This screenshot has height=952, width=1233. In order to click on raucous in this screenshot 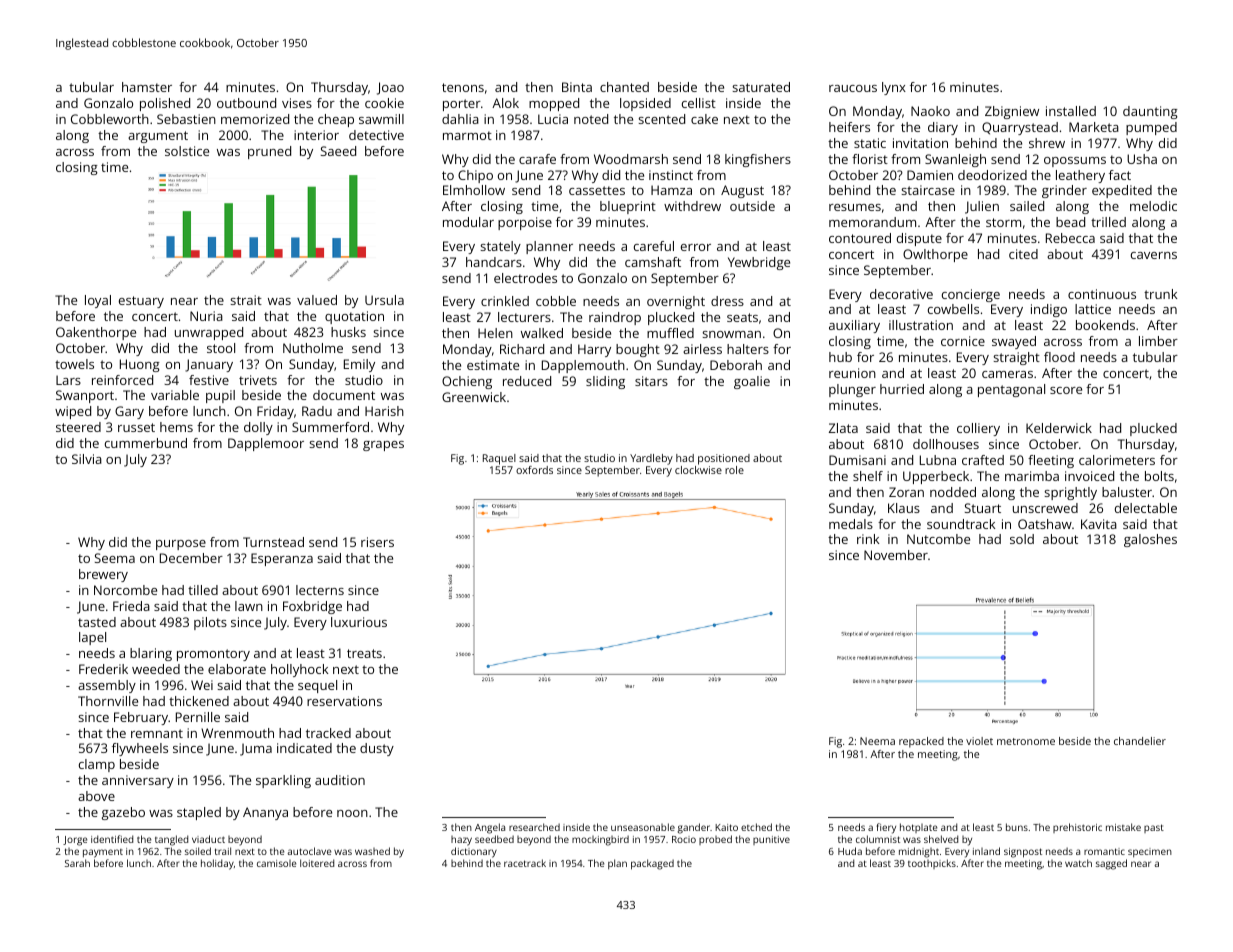, I will do `click(853, 88)`.
